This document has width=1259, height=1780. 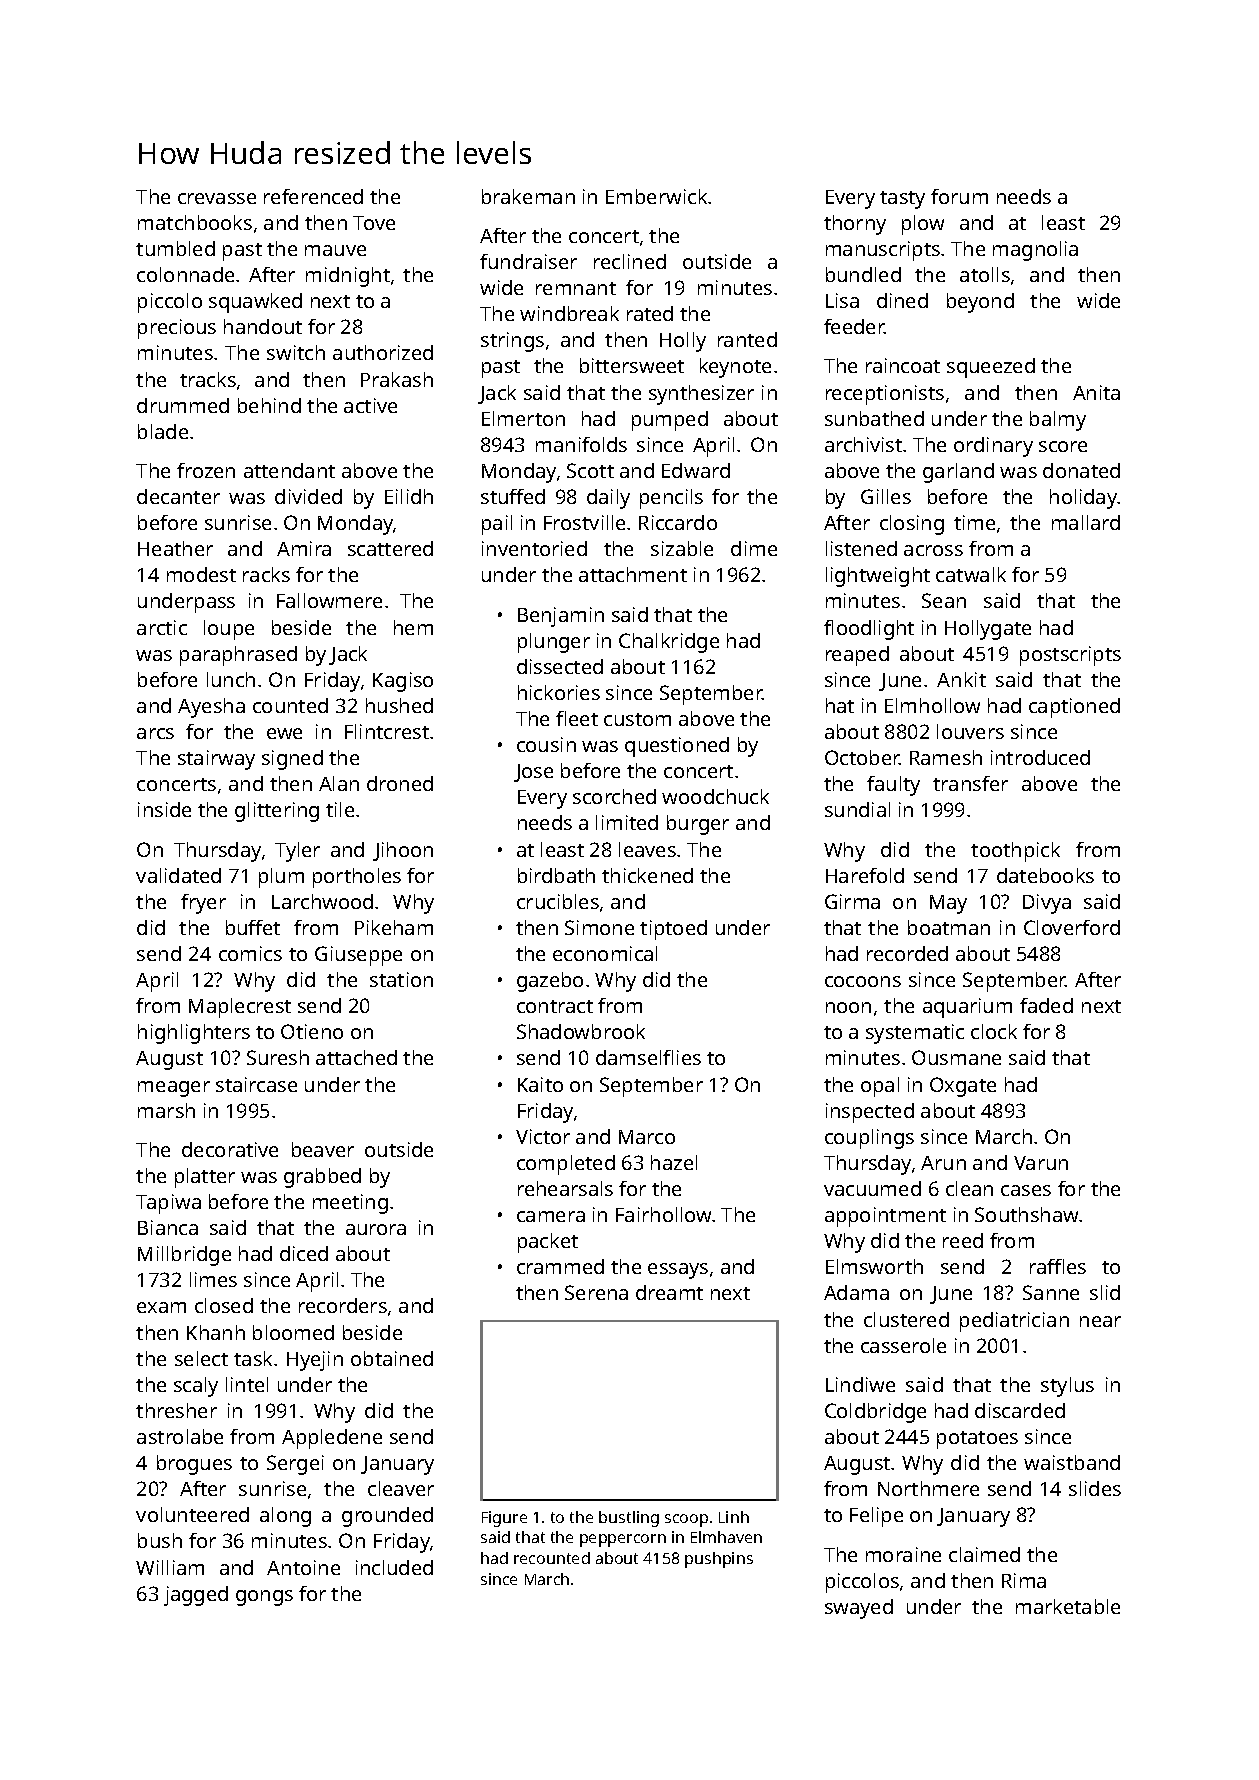 What do you see at coordinates (629, 1519) in the document?
I see `bustling` at bounding box center [629, 1519].
